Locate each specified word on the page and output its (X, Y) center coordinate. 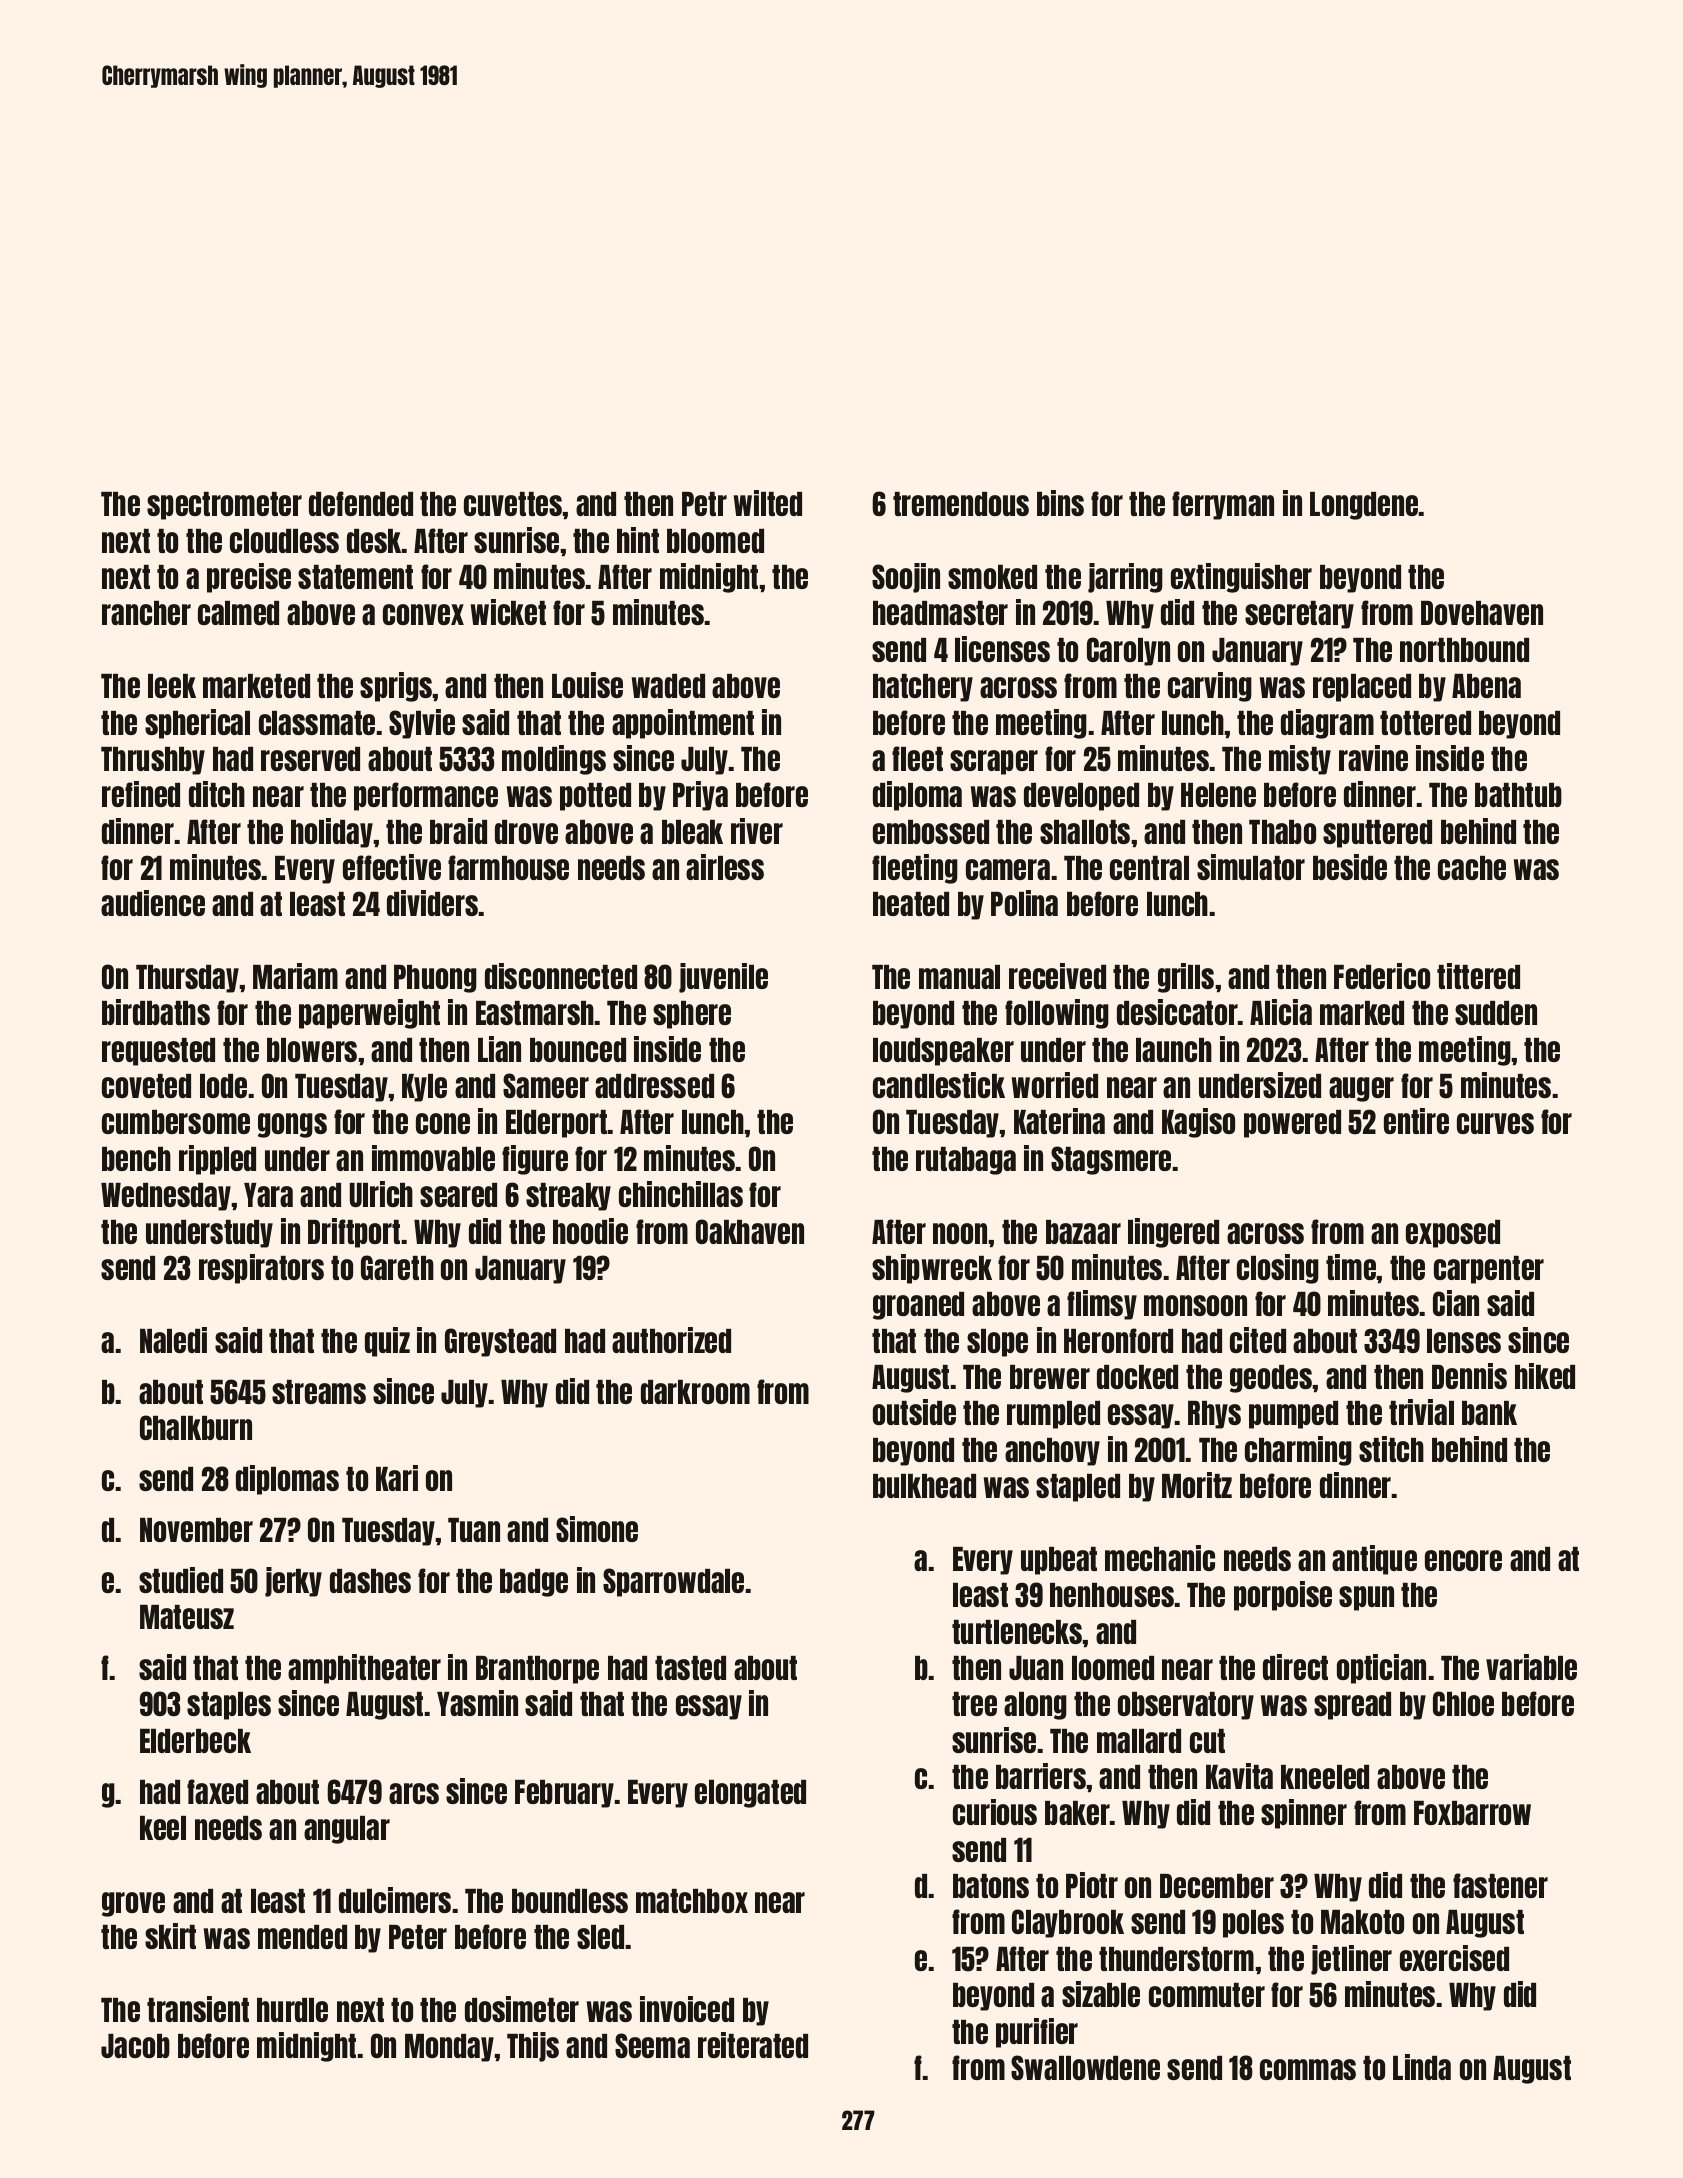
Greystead (500, 1342)
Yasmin (477, 1703)
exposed (1453, 1234)
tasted (690, 1668)
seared (458, 1195)
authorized (671, 1340)
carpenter (1489, 1270)
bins (1060, 503)
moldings (554, 760)
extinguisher (1241, 578)
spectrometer (224, 506)
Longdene (1364, 506)
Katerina (1059, 1121)
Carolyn (1128, 651)
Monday (449, 2048)
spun (1366, 1598)
